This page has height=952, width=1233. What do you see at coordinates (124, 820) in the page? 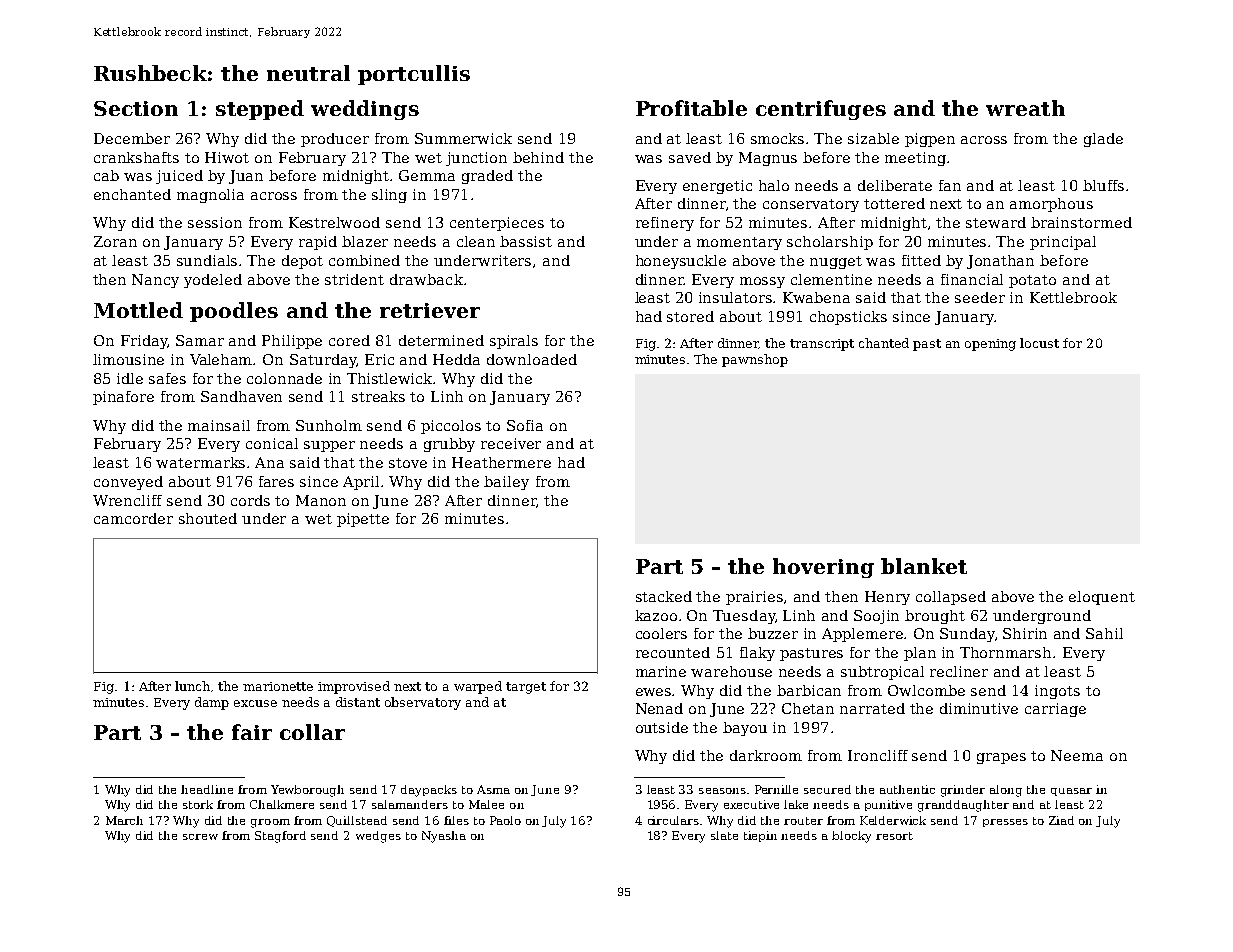
I see `March` at bounding box center [124, 820].
